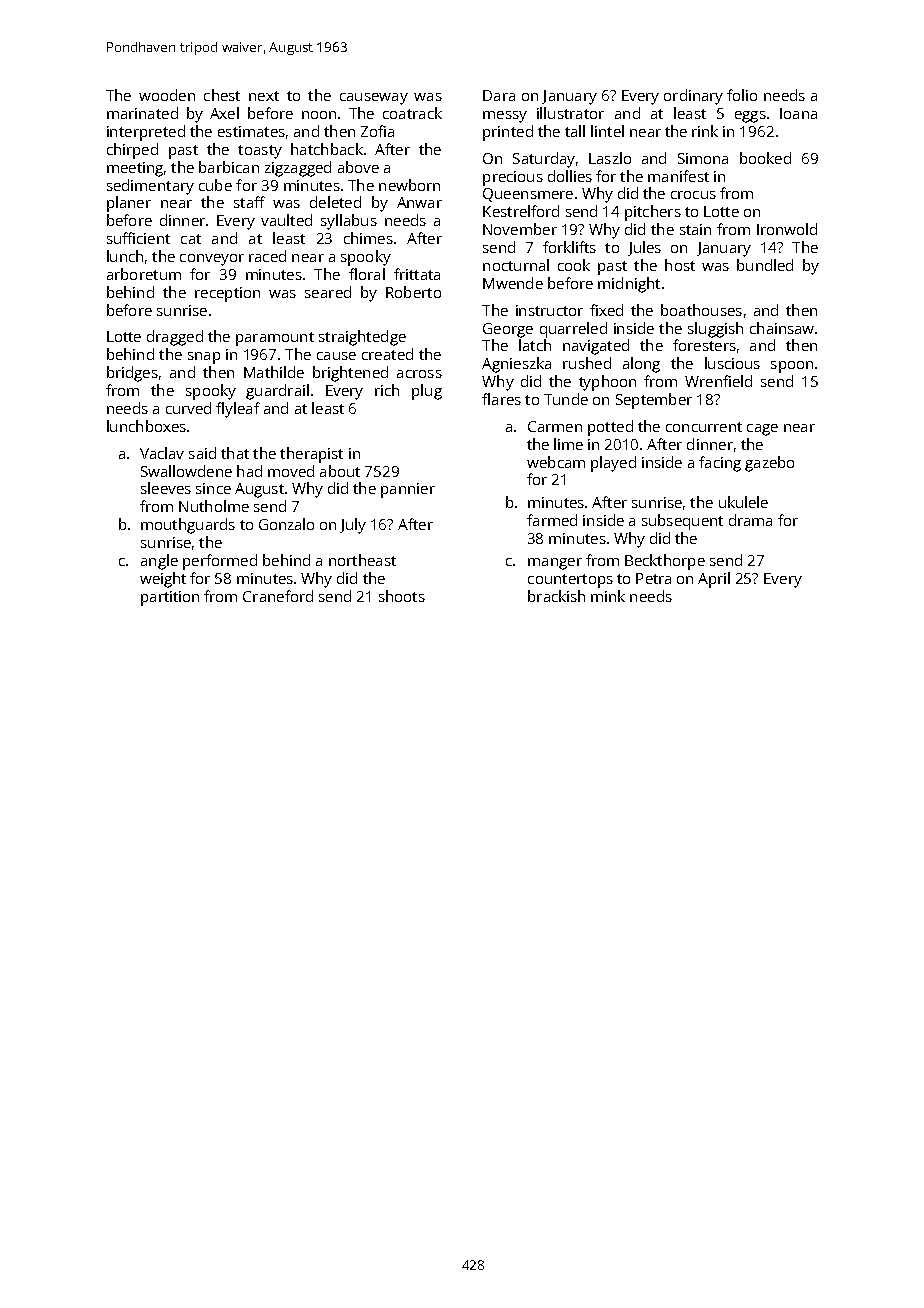  Describe the element at coordinates (742, 95) in the screenshot. I see `folio` at that location.
